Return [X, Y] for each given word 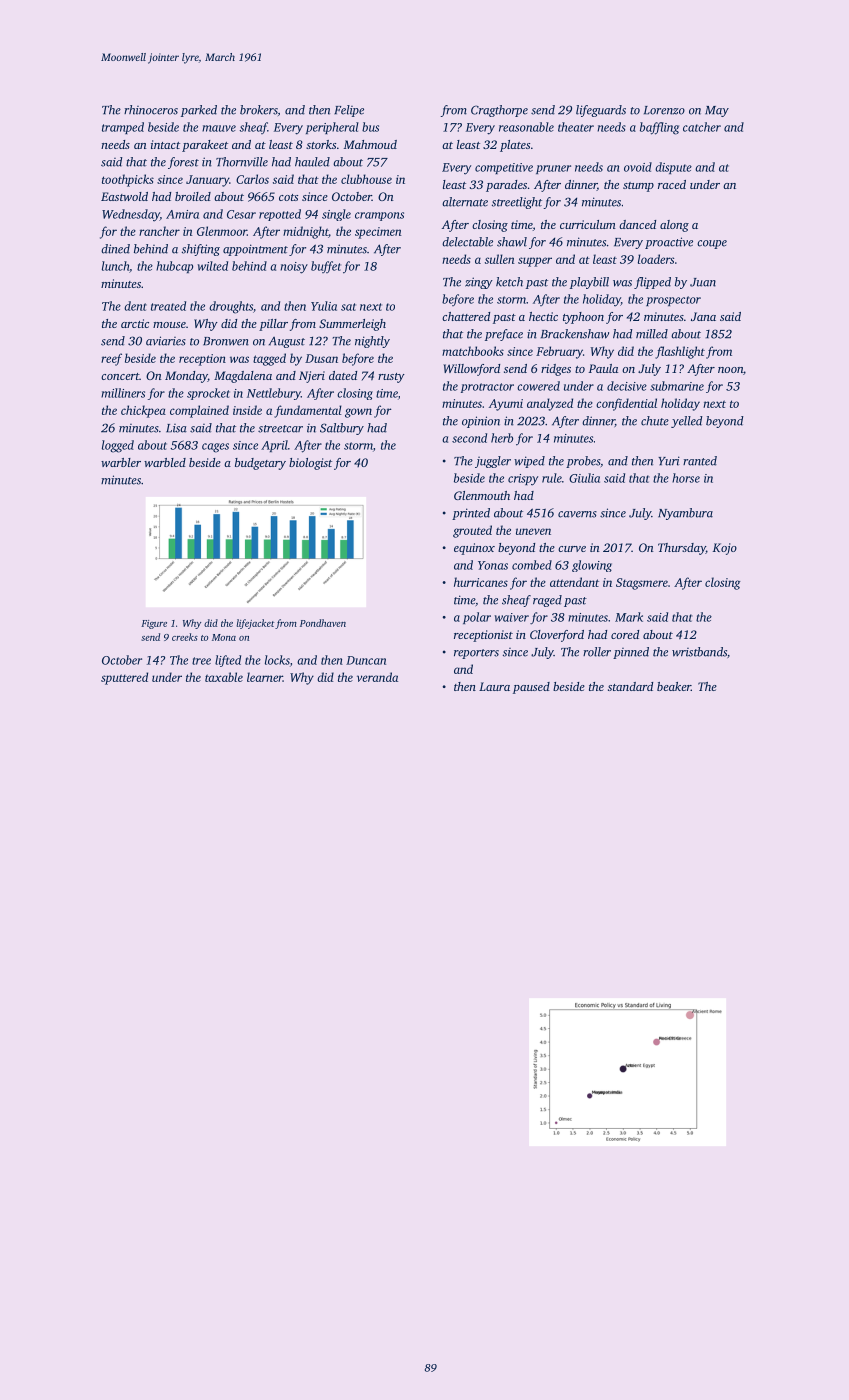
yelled [687, 422]
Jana [703, 316]
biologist [310, 464]
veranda [377, 677]
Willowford [471, 370]
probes [583, 462]
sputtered [124, 678]
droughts [231, 307]
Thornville [242, 162]
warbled [165, 462]
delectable [467, 242]
